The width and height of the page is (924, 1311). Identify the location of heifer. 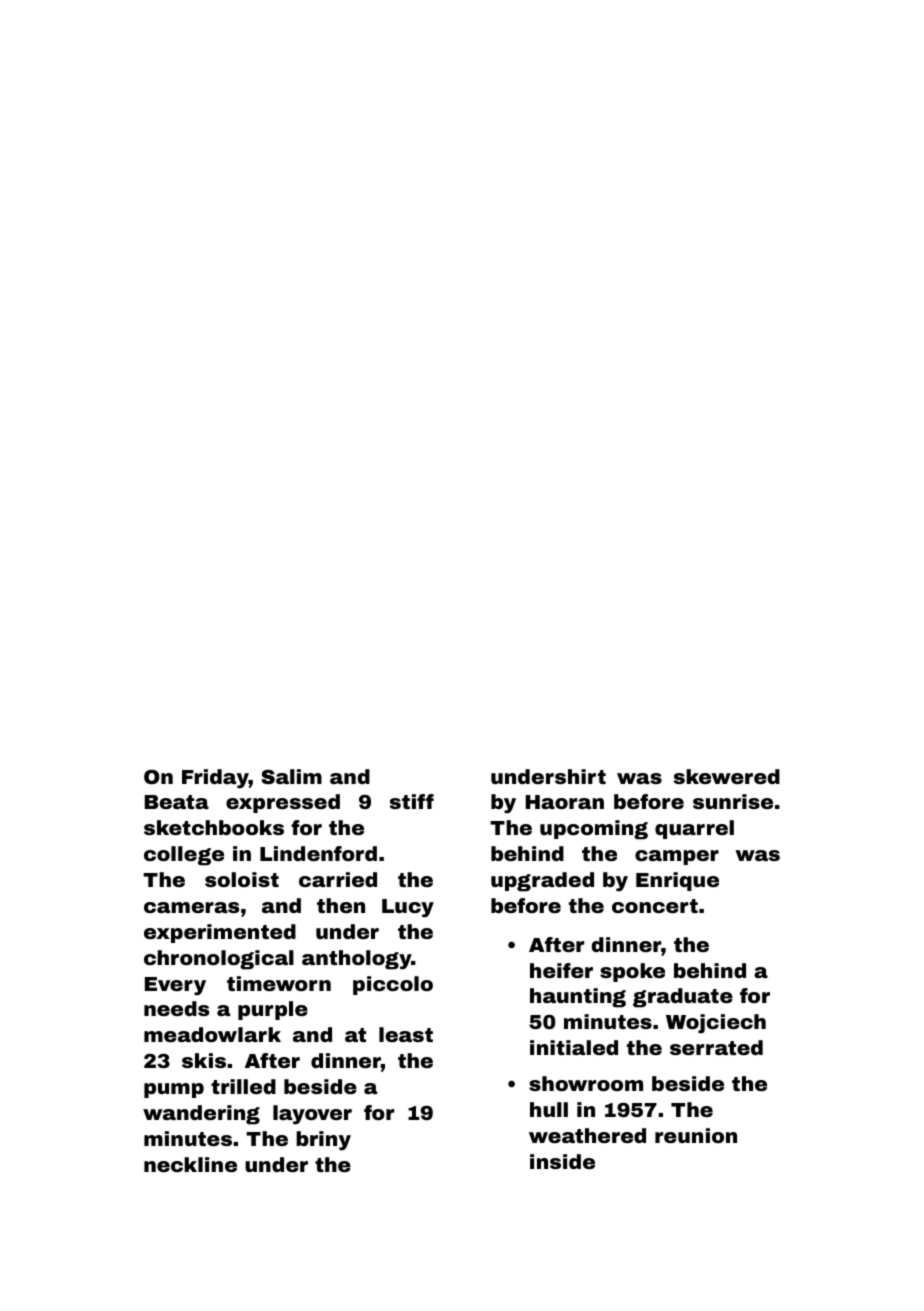
(561, 970).
